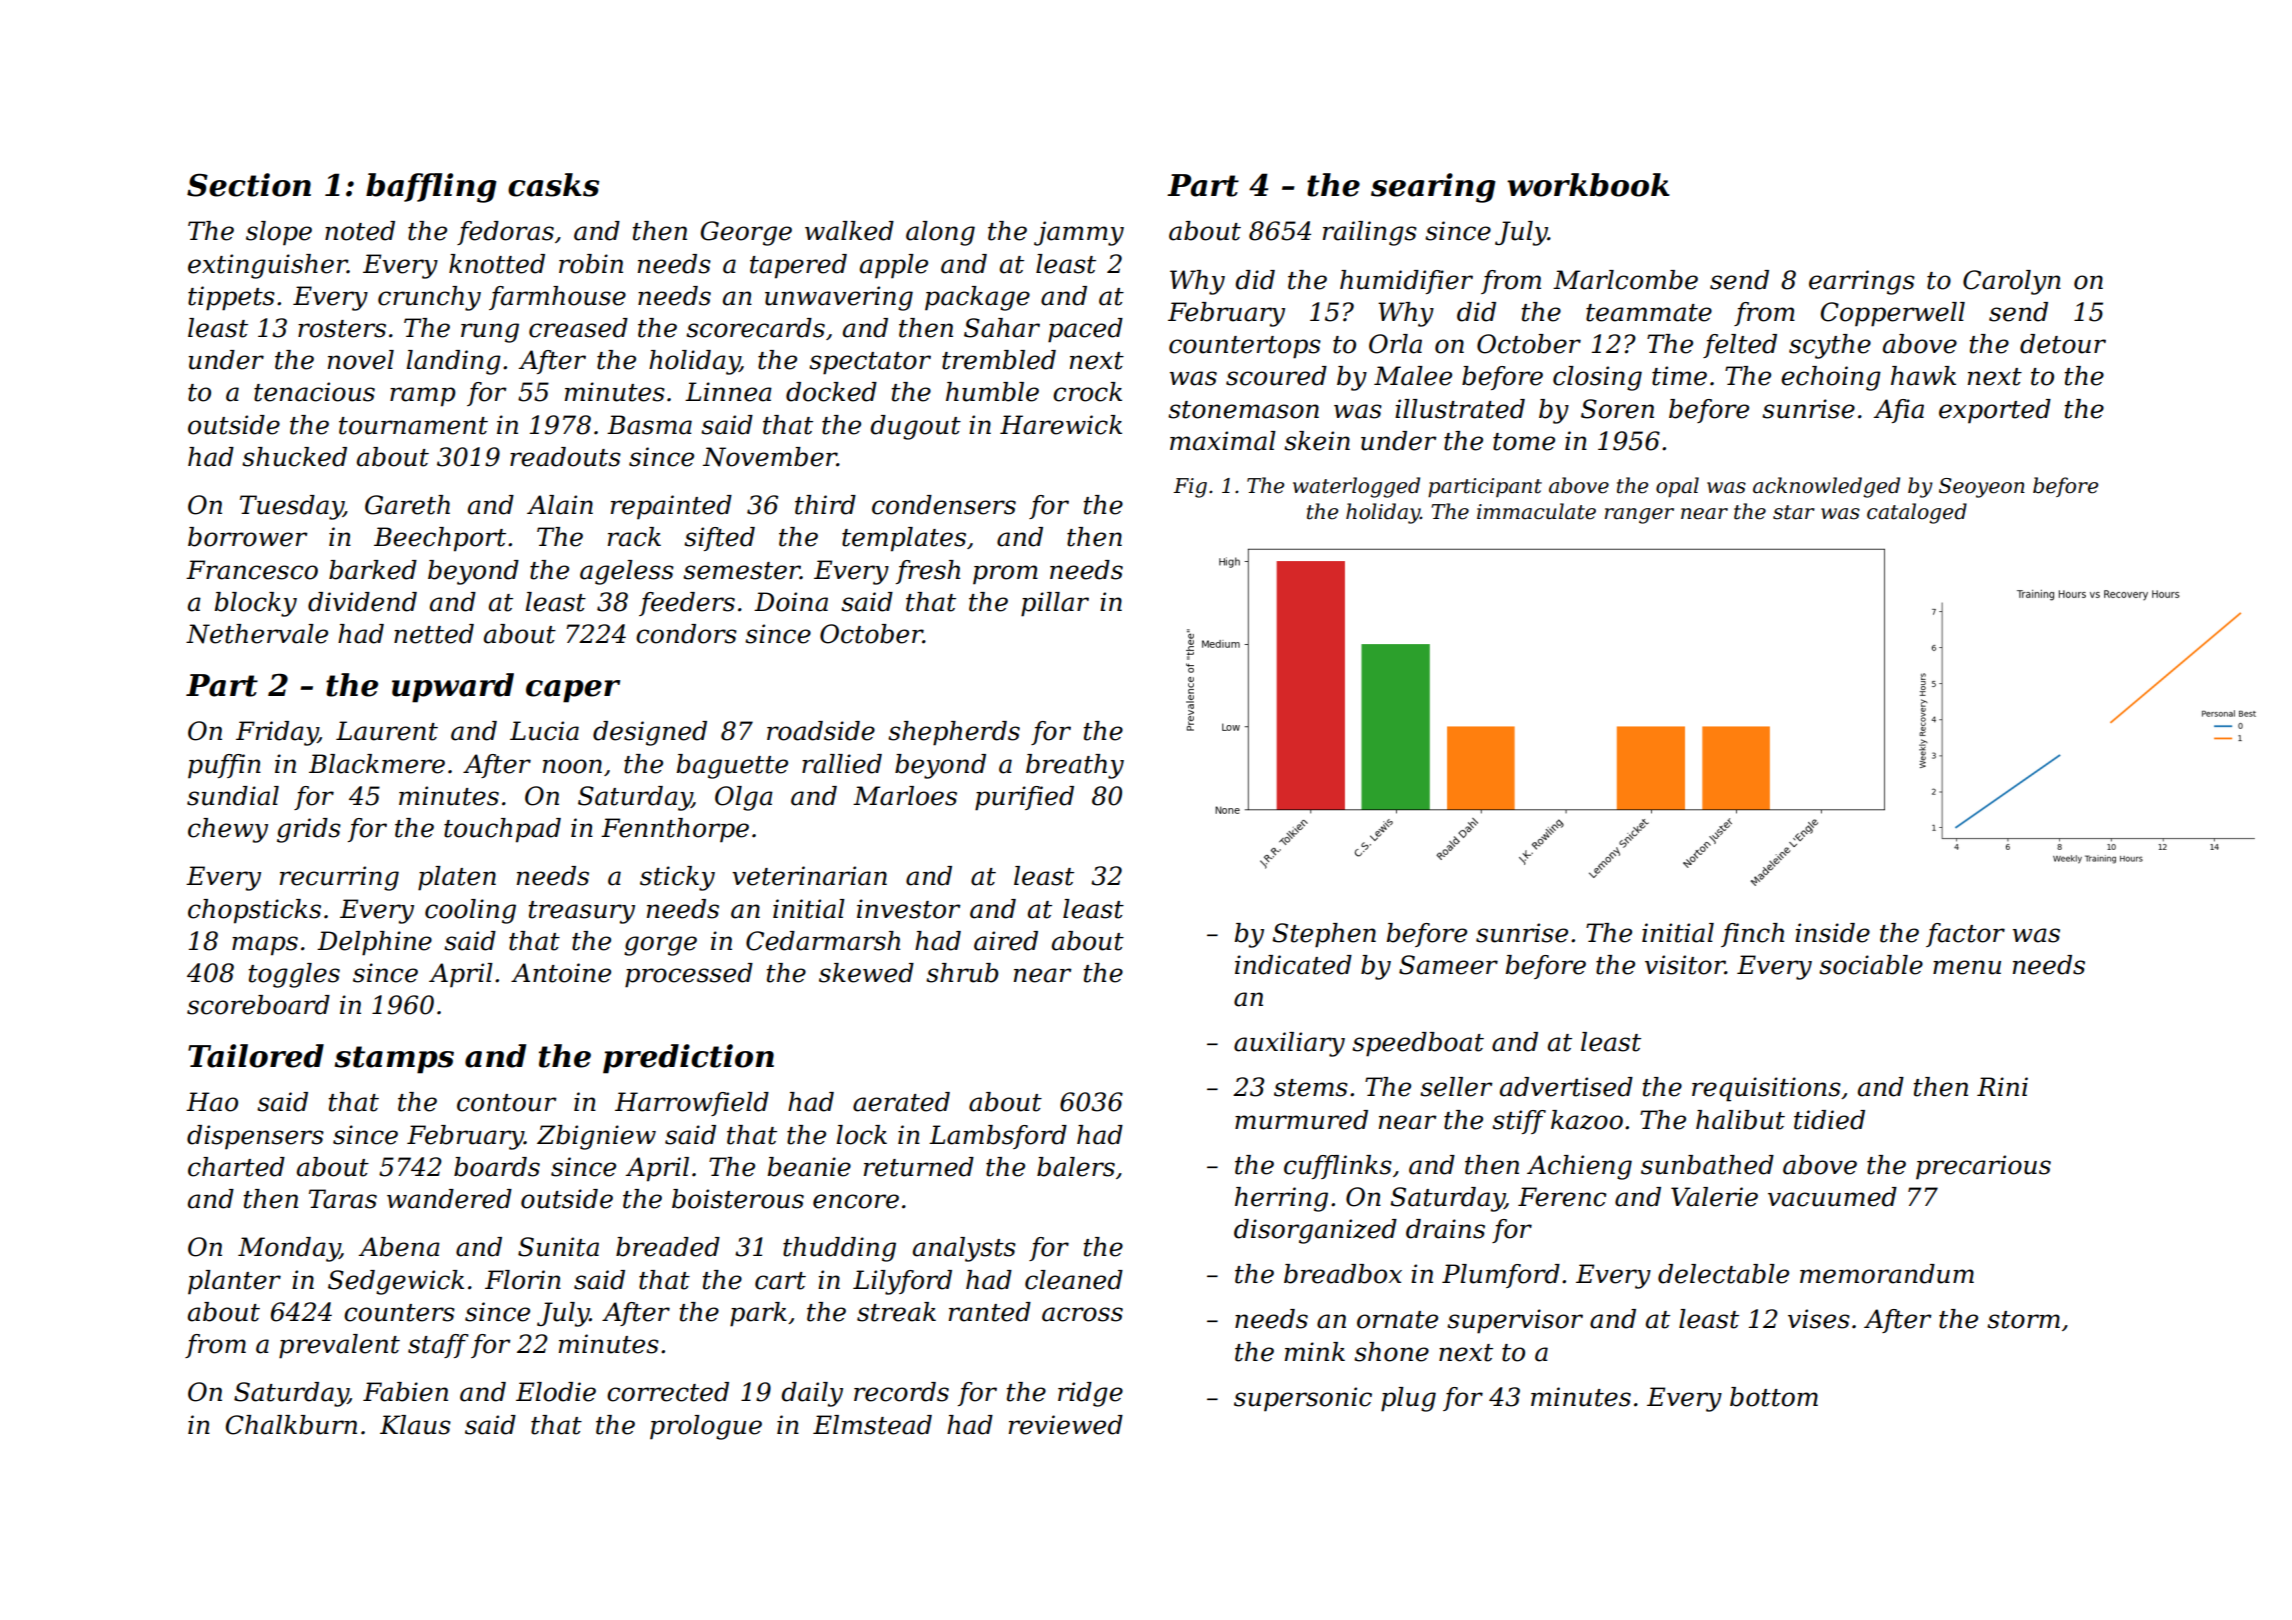  I want to click on indicated, so click(1293, 965).
